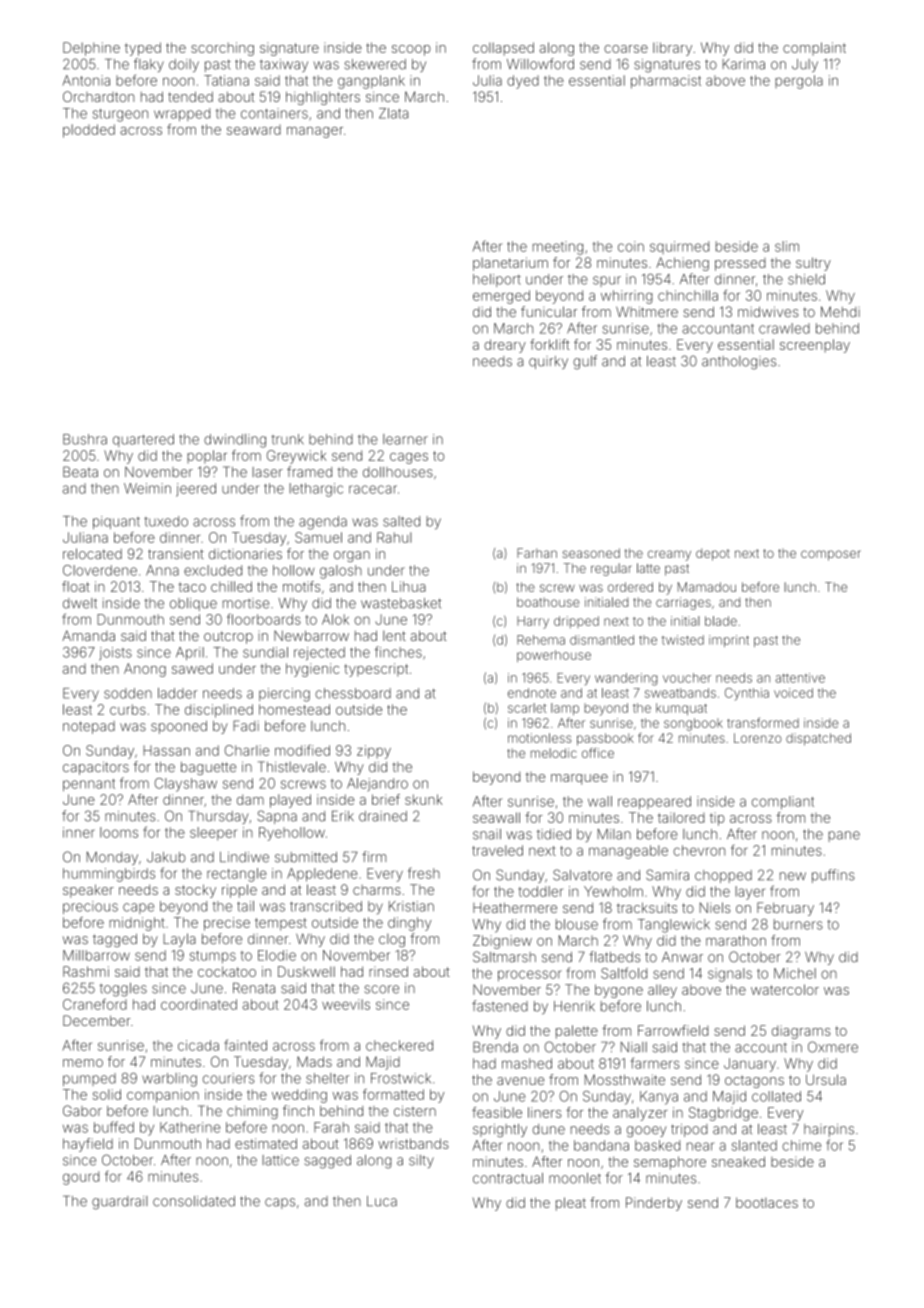 This screenshot has width=924, height=1308. I want to click on chilled, so click(231, 586).
